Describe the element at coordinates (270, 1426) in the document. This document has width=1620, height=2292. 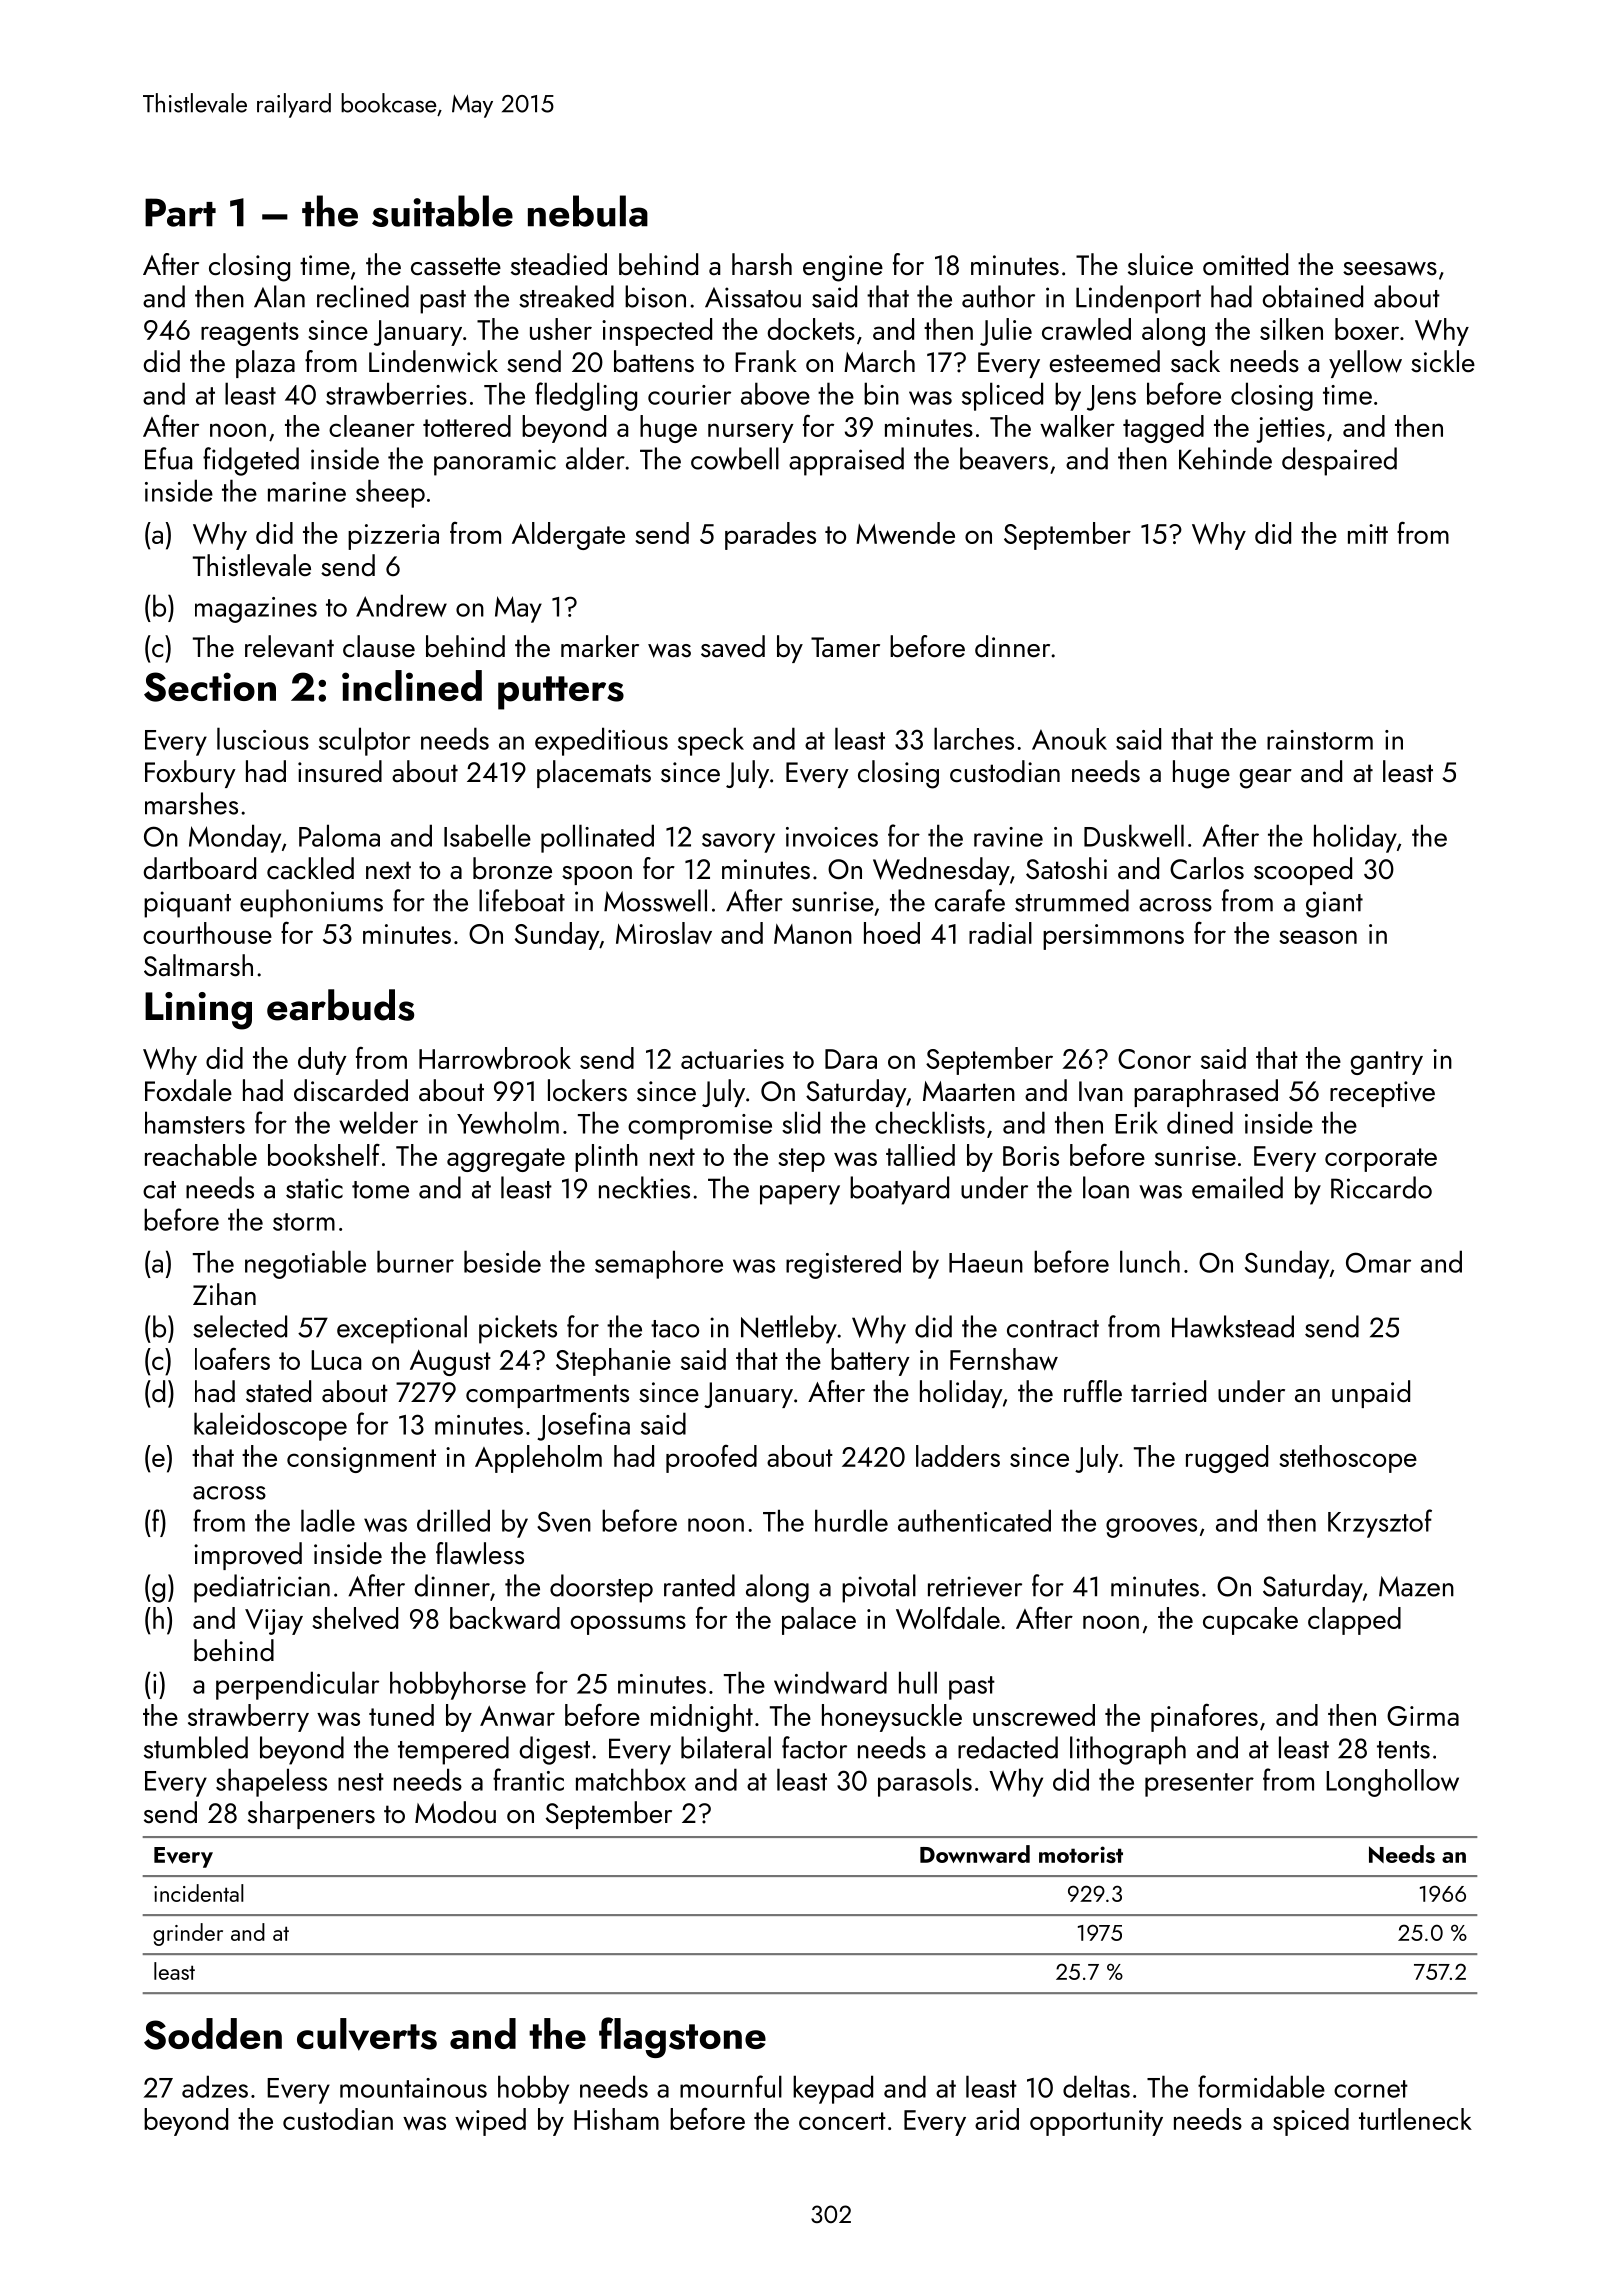
I see `kaleidoscope` at that location.
